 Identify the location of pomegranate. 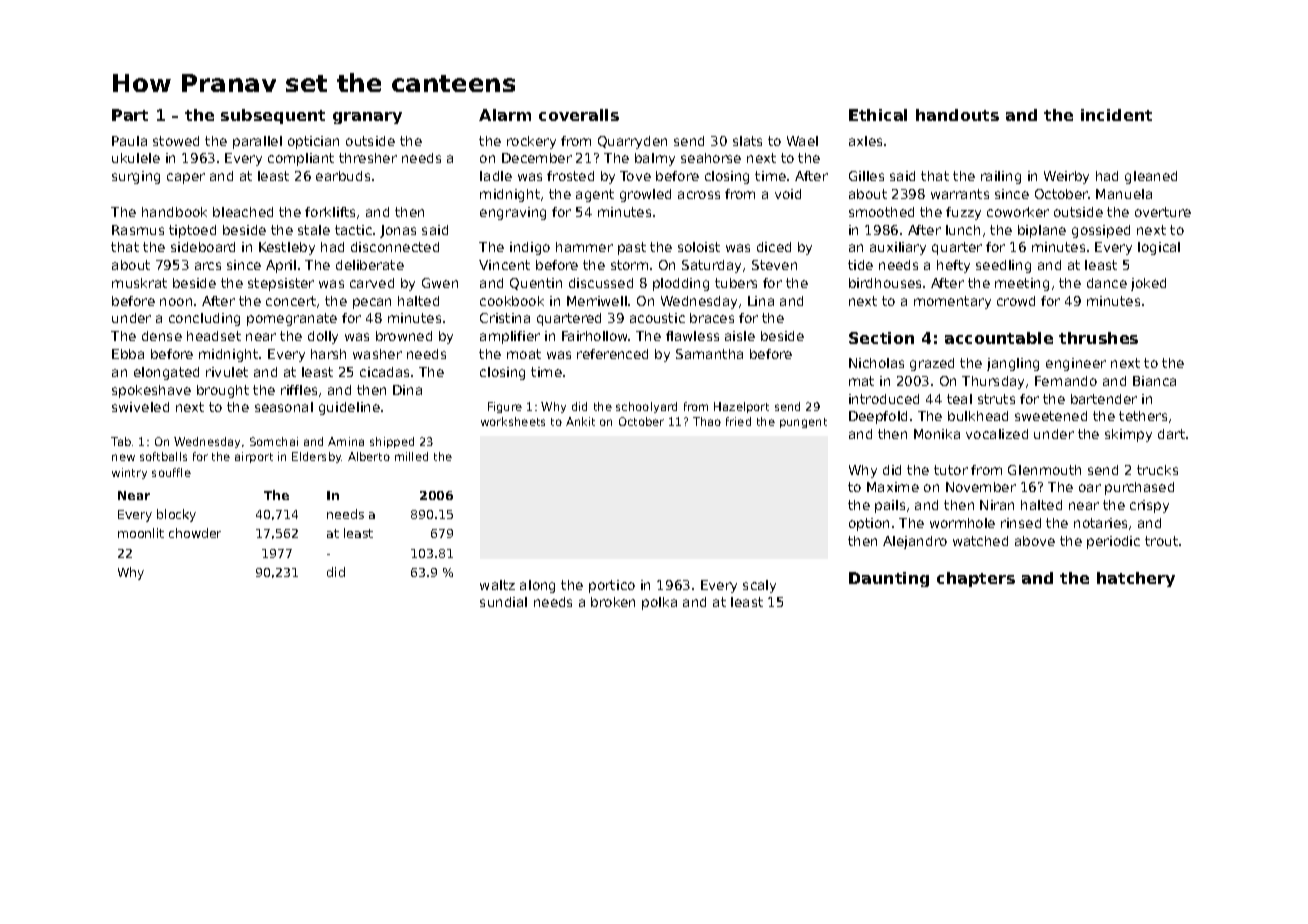
(292, 319).
